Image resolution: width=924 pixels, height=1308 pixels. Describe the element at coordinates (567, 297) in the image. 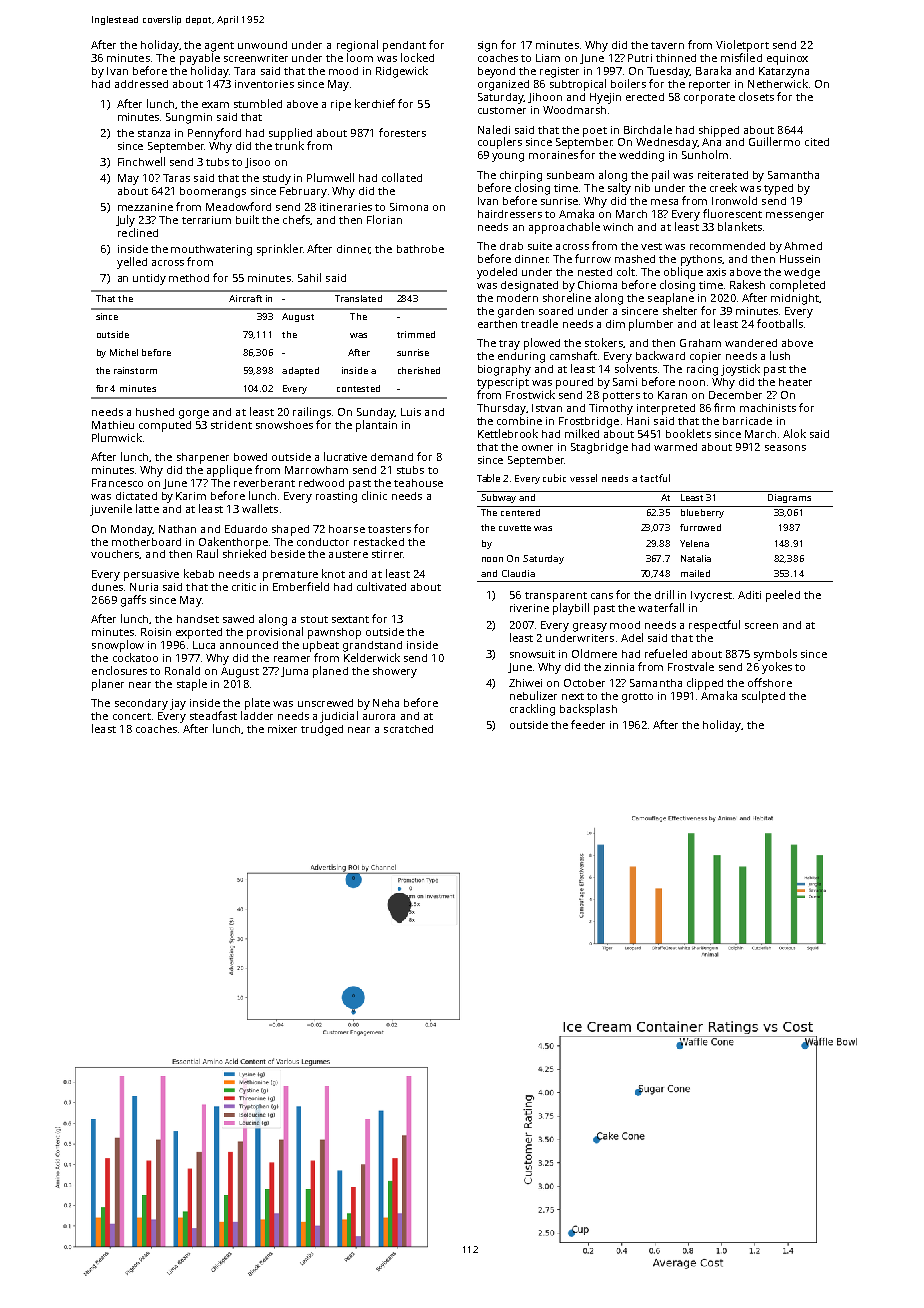

I see `shoreline` at that location.
